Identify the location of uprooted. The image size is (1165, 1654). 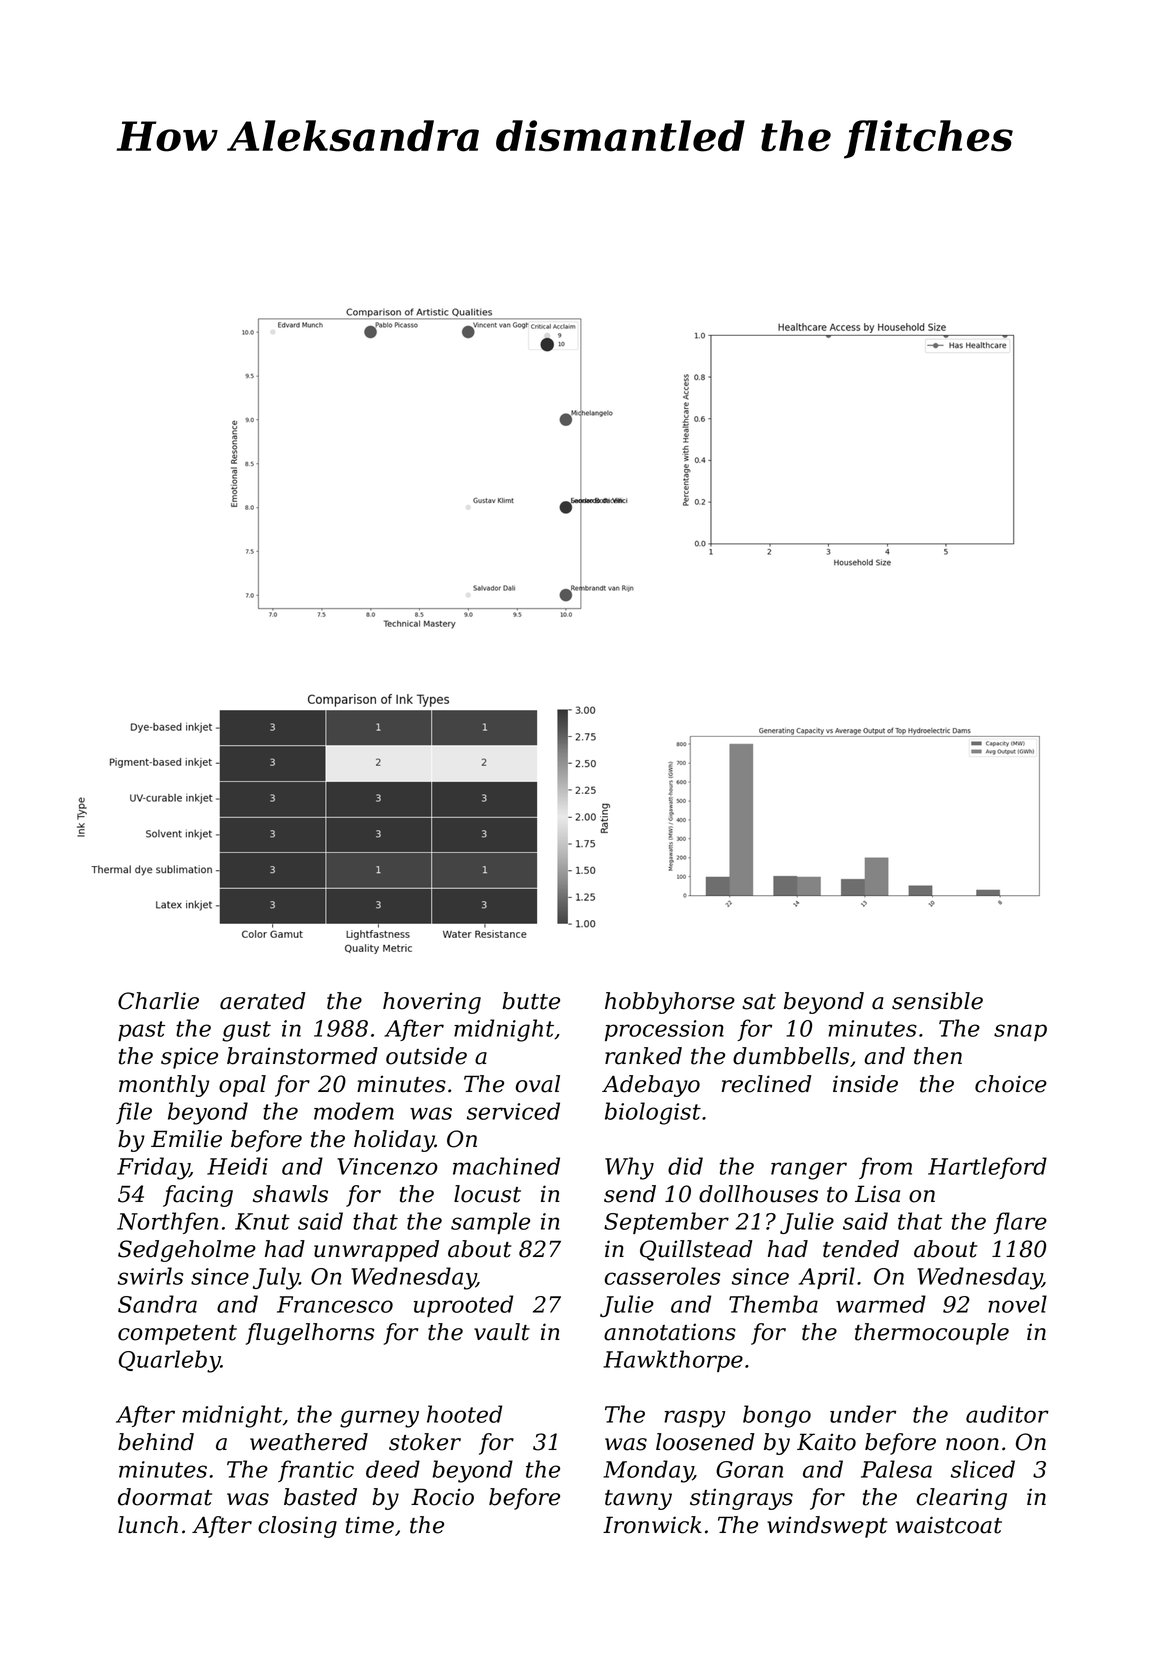
(463, 1306).
